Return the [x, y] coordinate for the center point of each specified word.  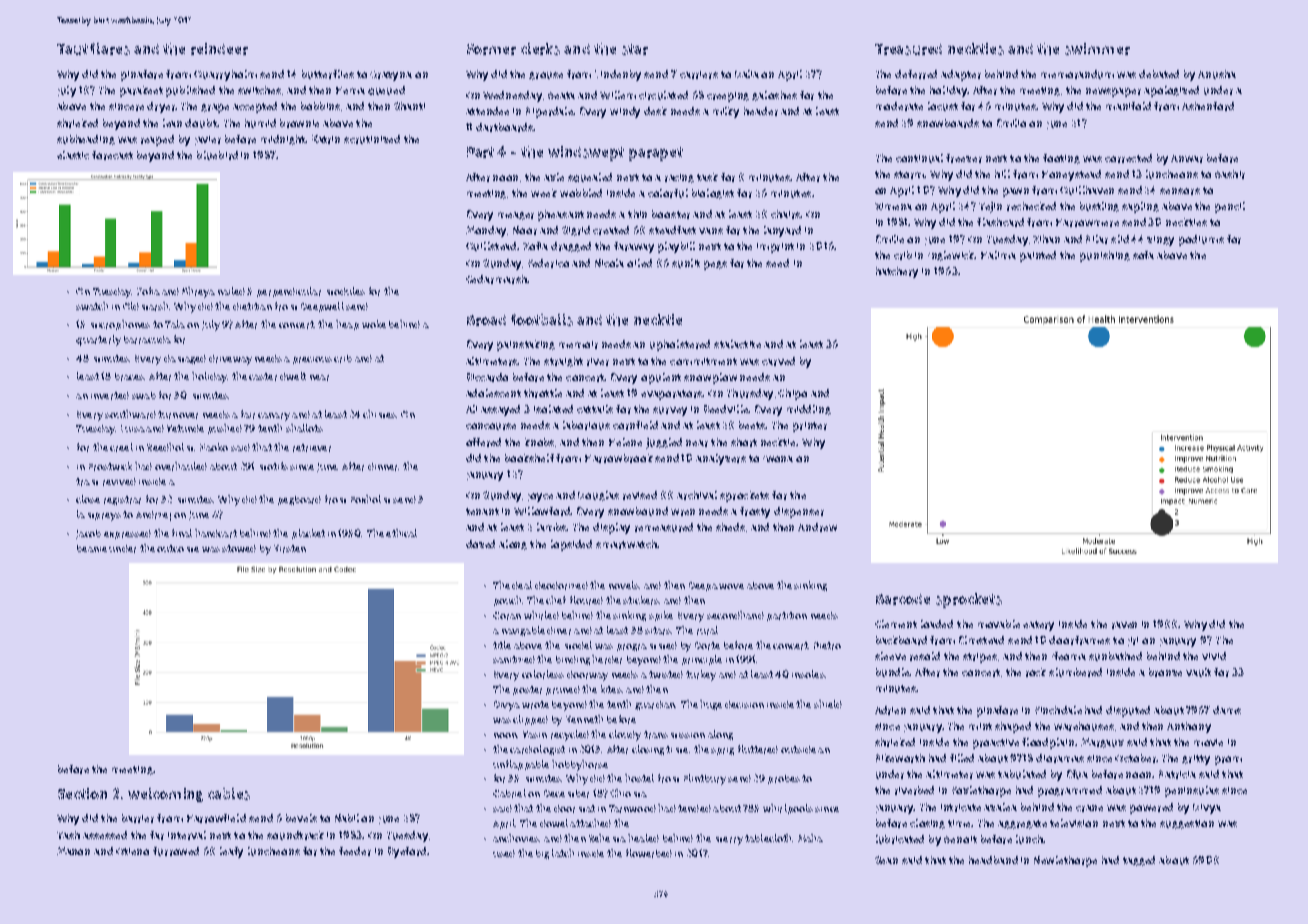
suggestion [1187, 824]
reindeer [219, 49]
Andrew [817, 527]
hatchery [897, 272]
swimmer [1097, 49]
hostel [639, 778]
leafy [231, 852]
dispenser [799, 512]
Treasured [908, 49]
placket [308, 534]
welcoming [165, 795]
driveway [230, 360]
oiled [639, 263]
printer [810, 427]
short [744, 442]
